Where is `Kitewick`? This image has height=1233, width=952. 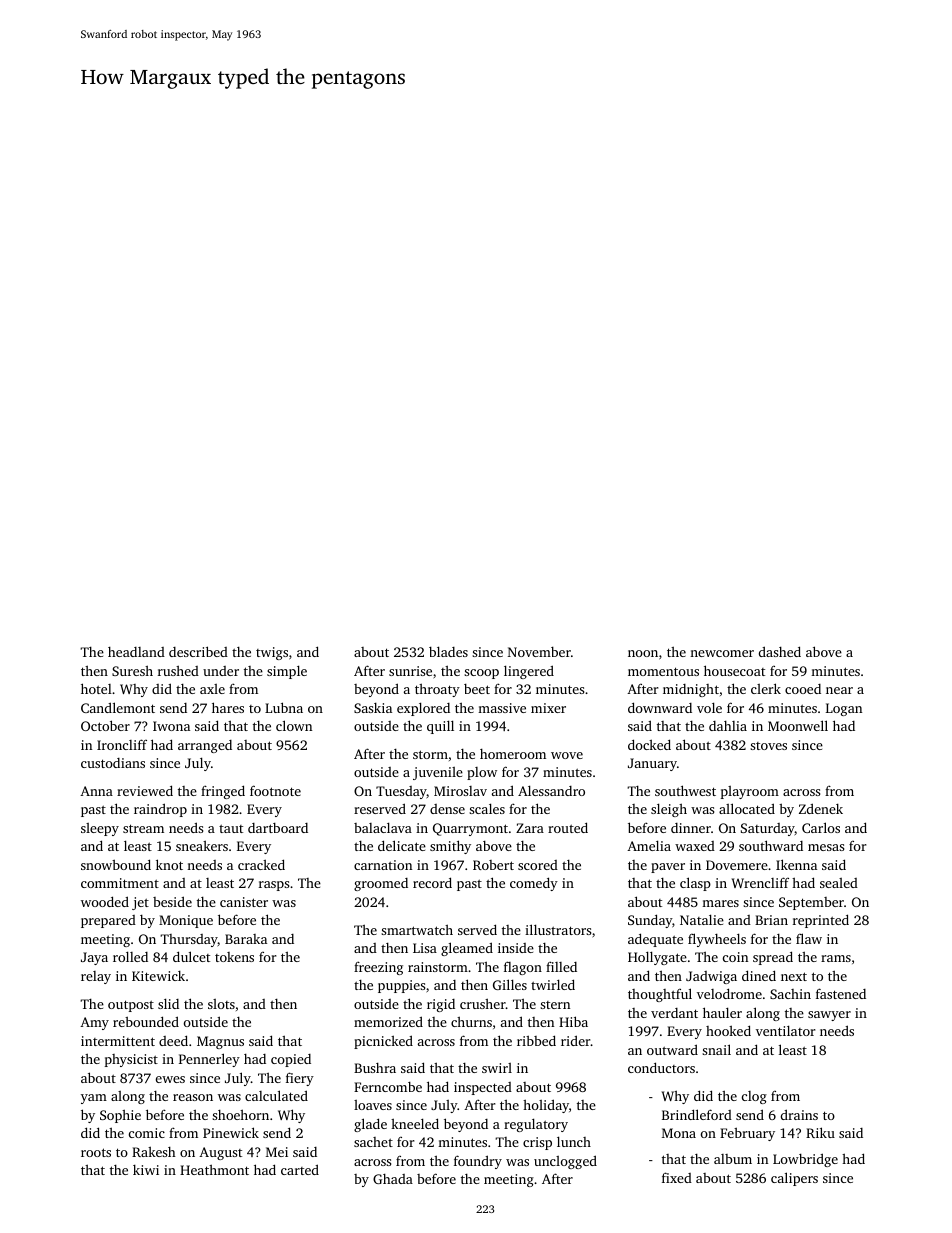
Kitewick is located at coordinates (158, 976).
